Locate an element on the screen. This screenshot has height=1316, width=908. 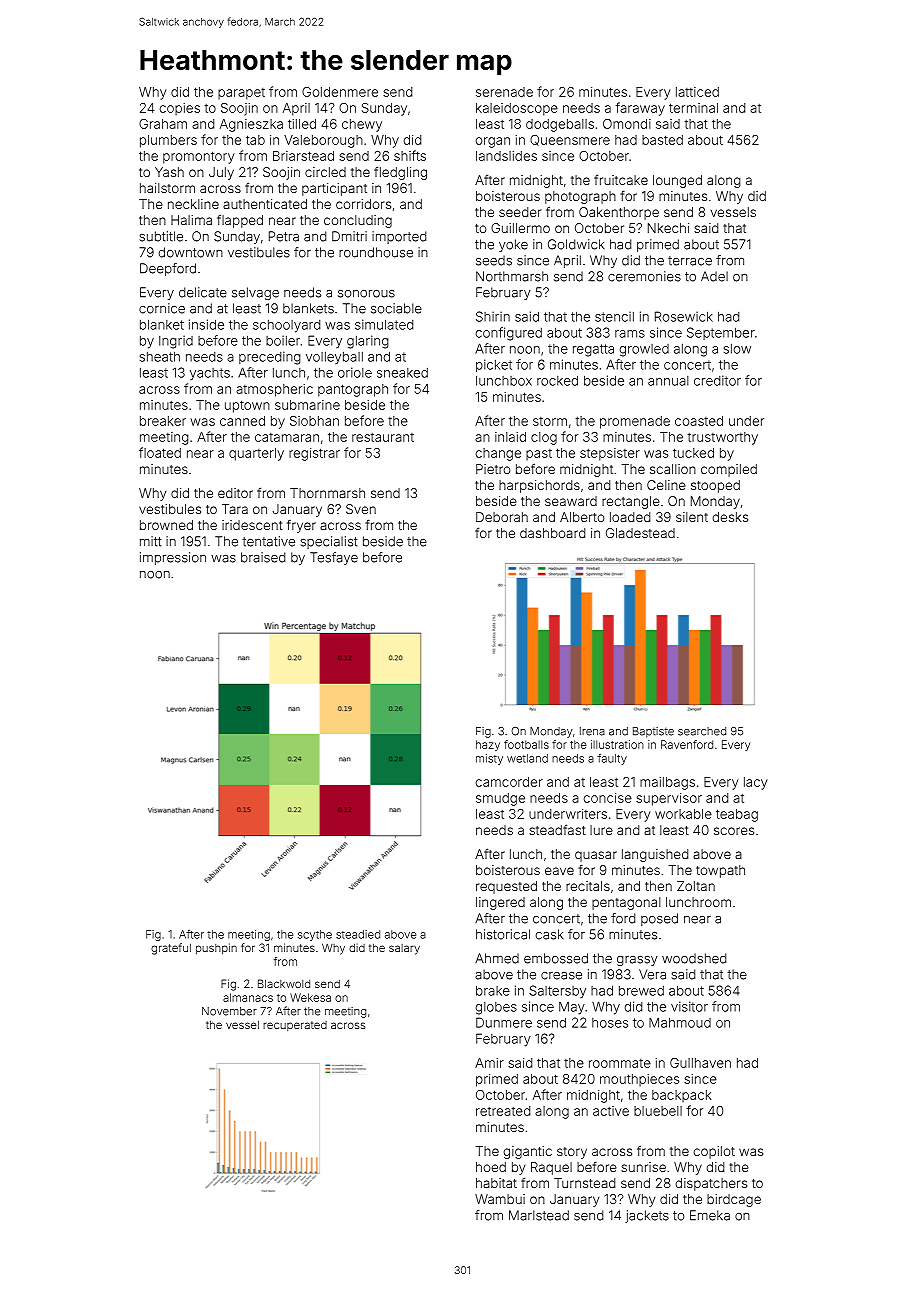
scythe is located at coordinates (315, 935).
